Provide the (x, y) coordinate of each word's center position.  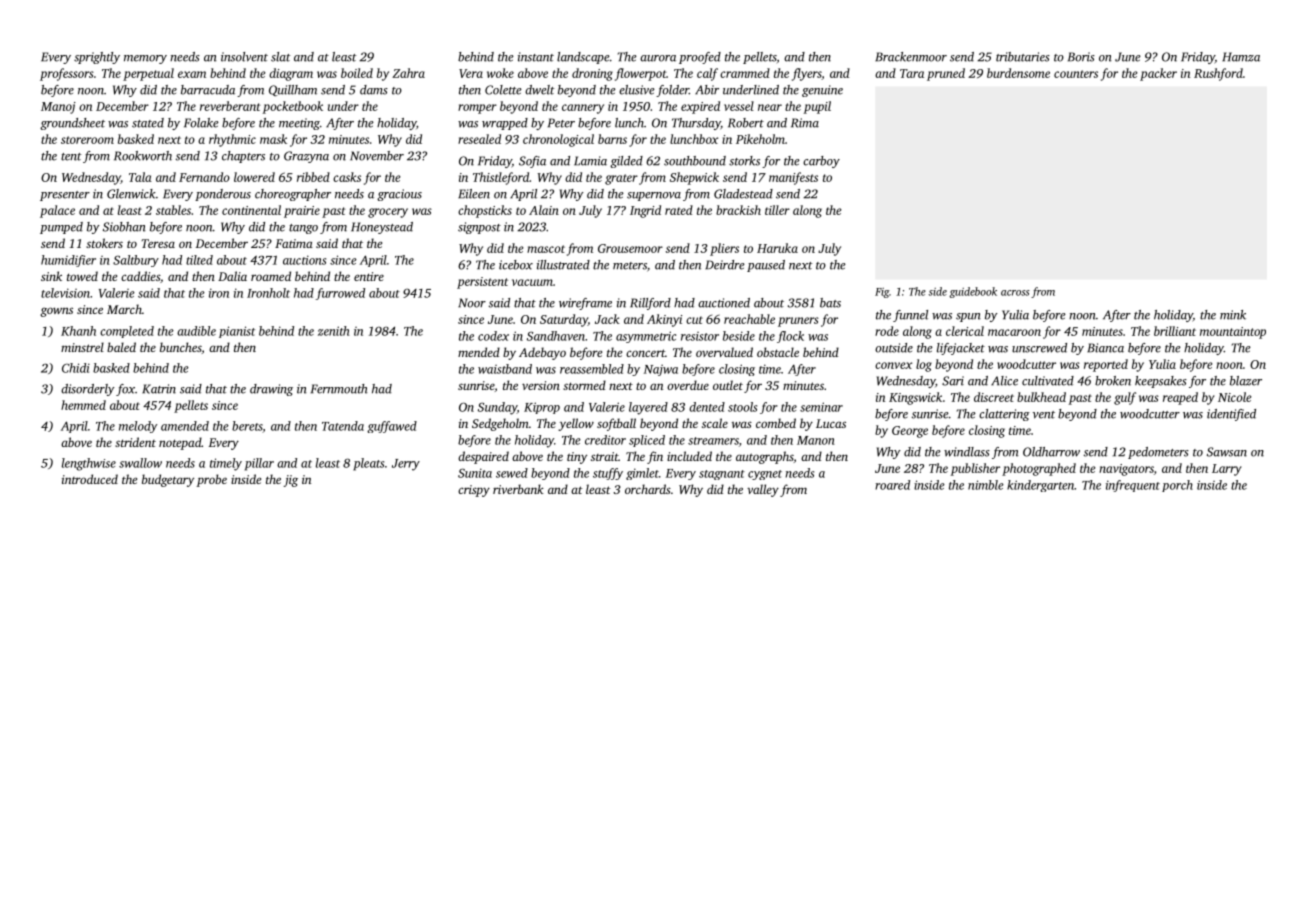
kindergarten (1040, 486)
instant (536, 57)
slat (281, 57)
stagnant (722, 475)
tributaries (1023, 57)
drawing (271, 390)
